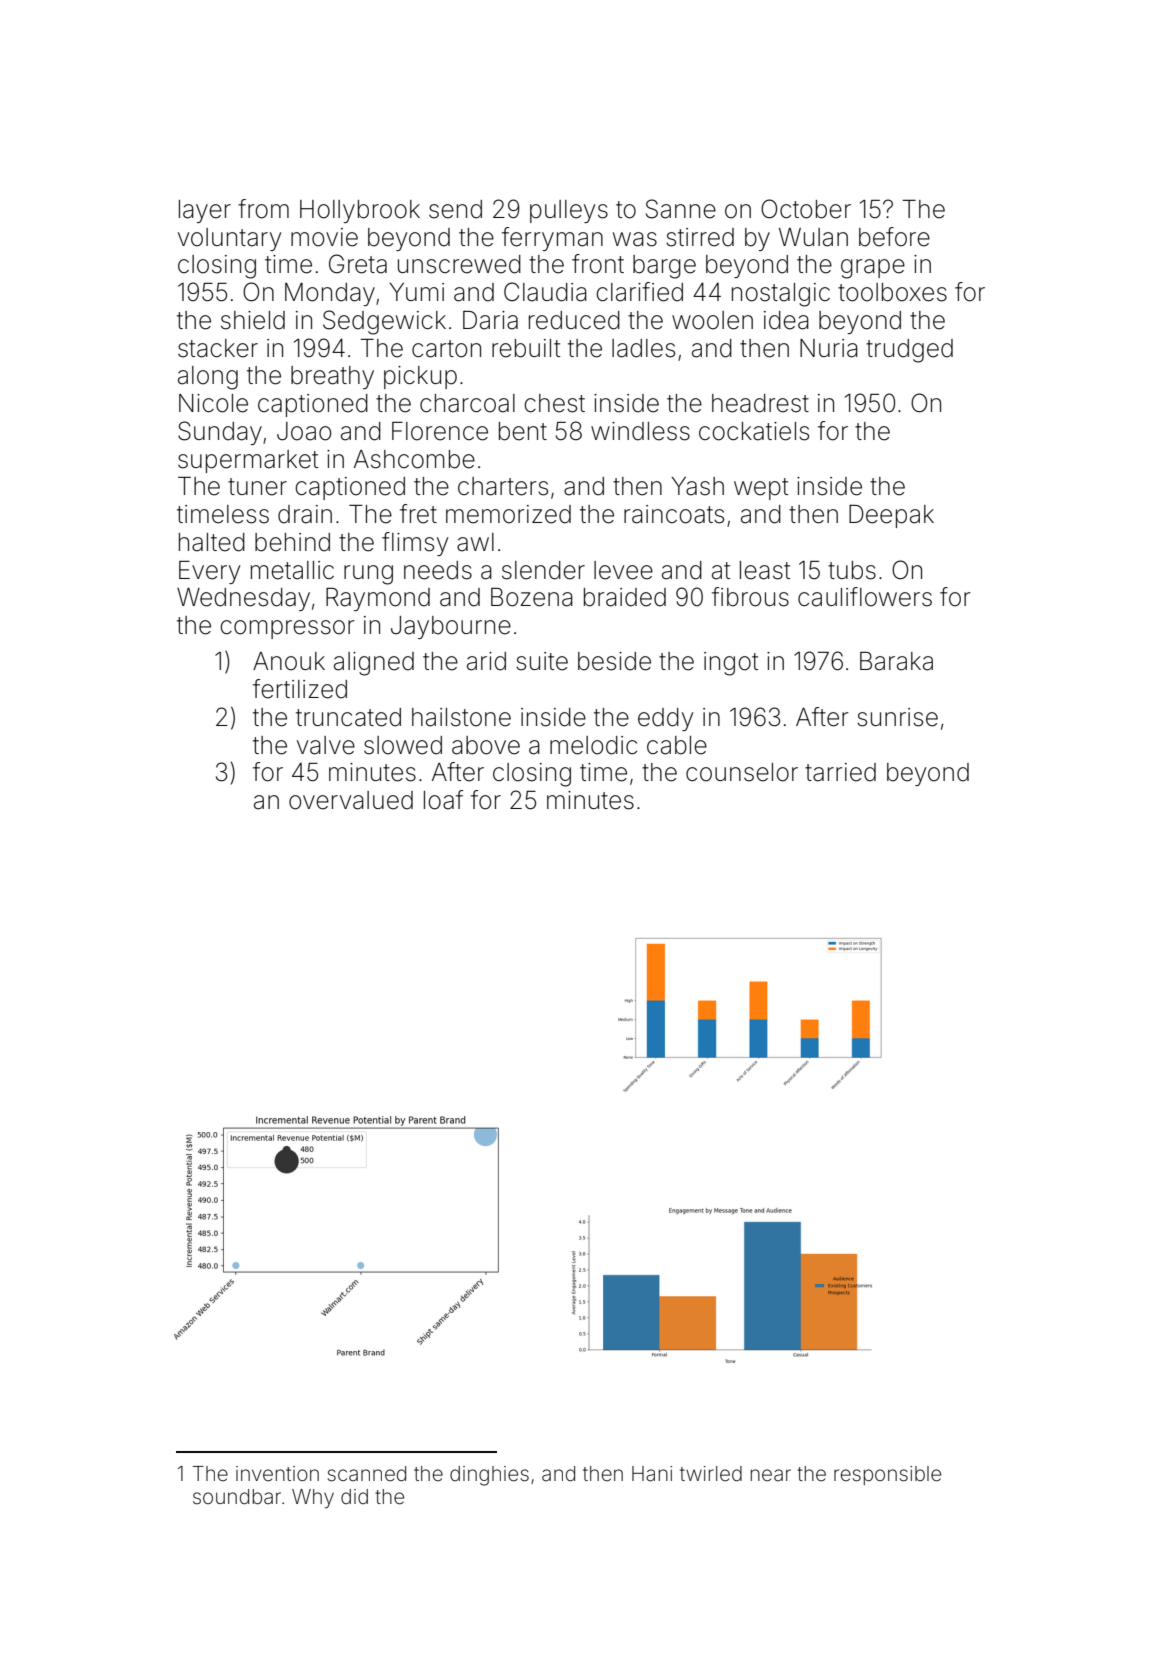 The image size is (1165, 1654). What do you see at coordinates (894, 237) in the screenshot?
I see `before` at bounding box center [894, 237].
